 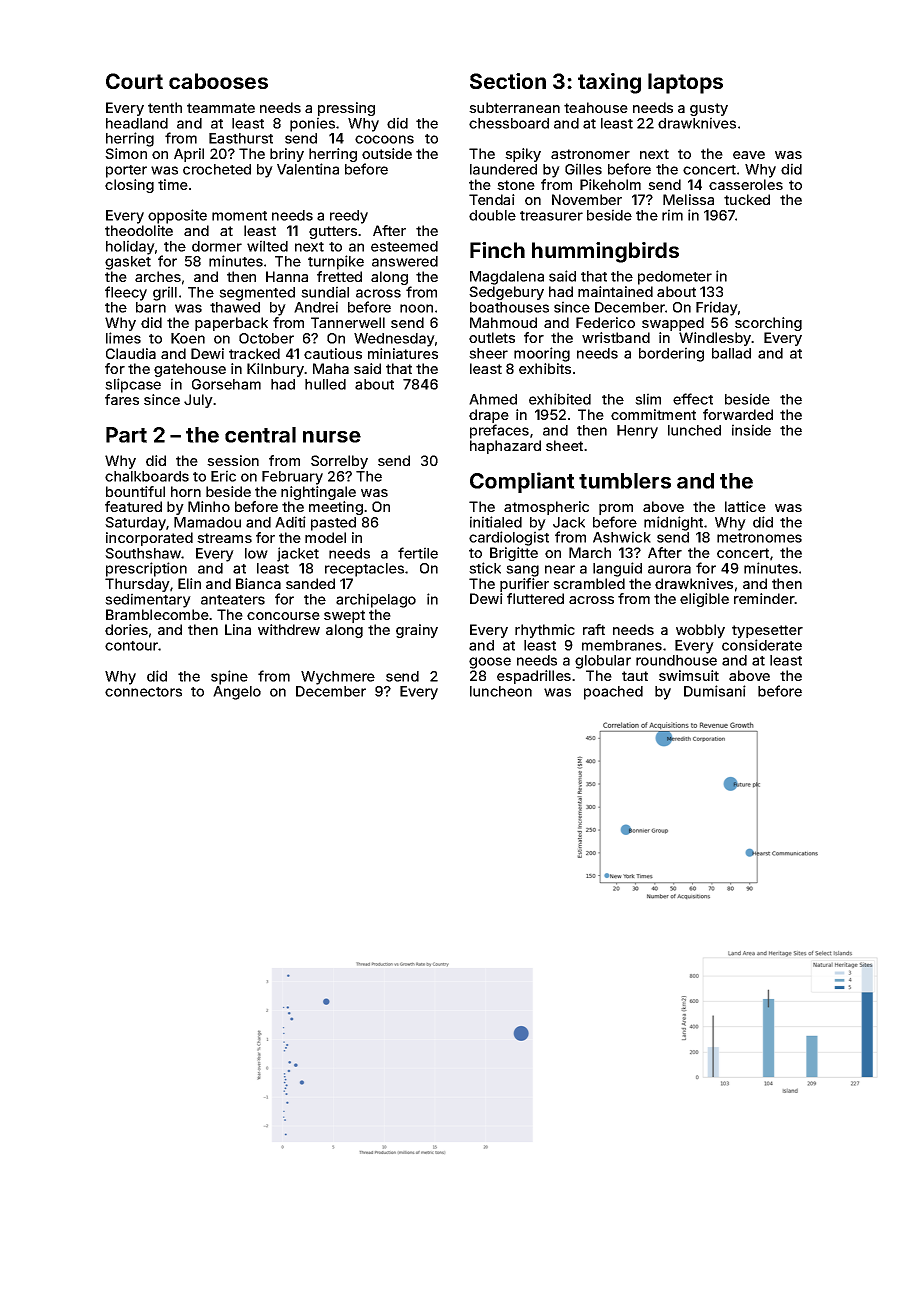 What do you see at coordinates (130, 247) in the document?
I see `holiday` at bounding box center [130, 247].
